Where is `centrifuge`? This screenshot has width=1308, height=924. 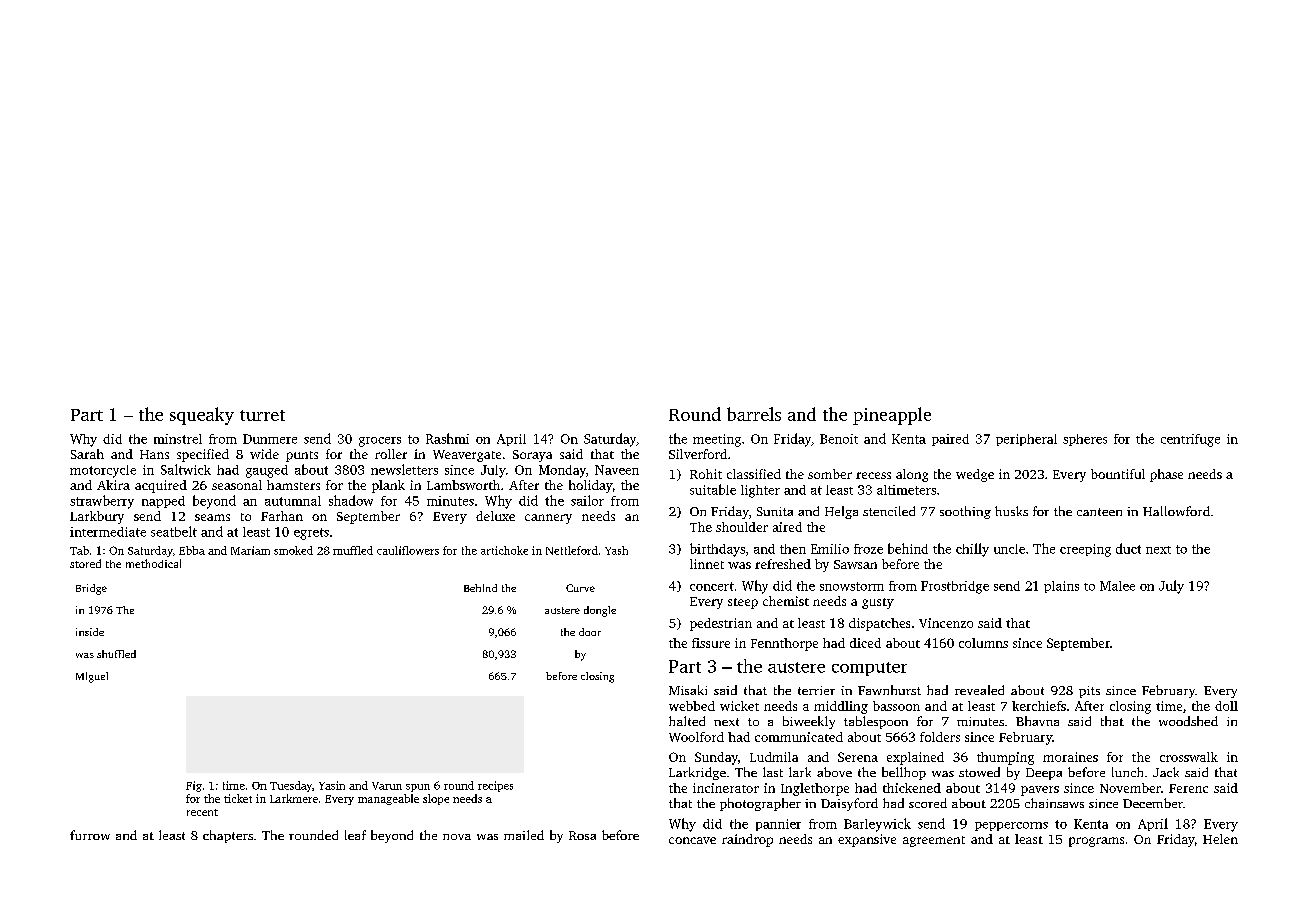 centrifuge is located at coordinates (1190, 440).
